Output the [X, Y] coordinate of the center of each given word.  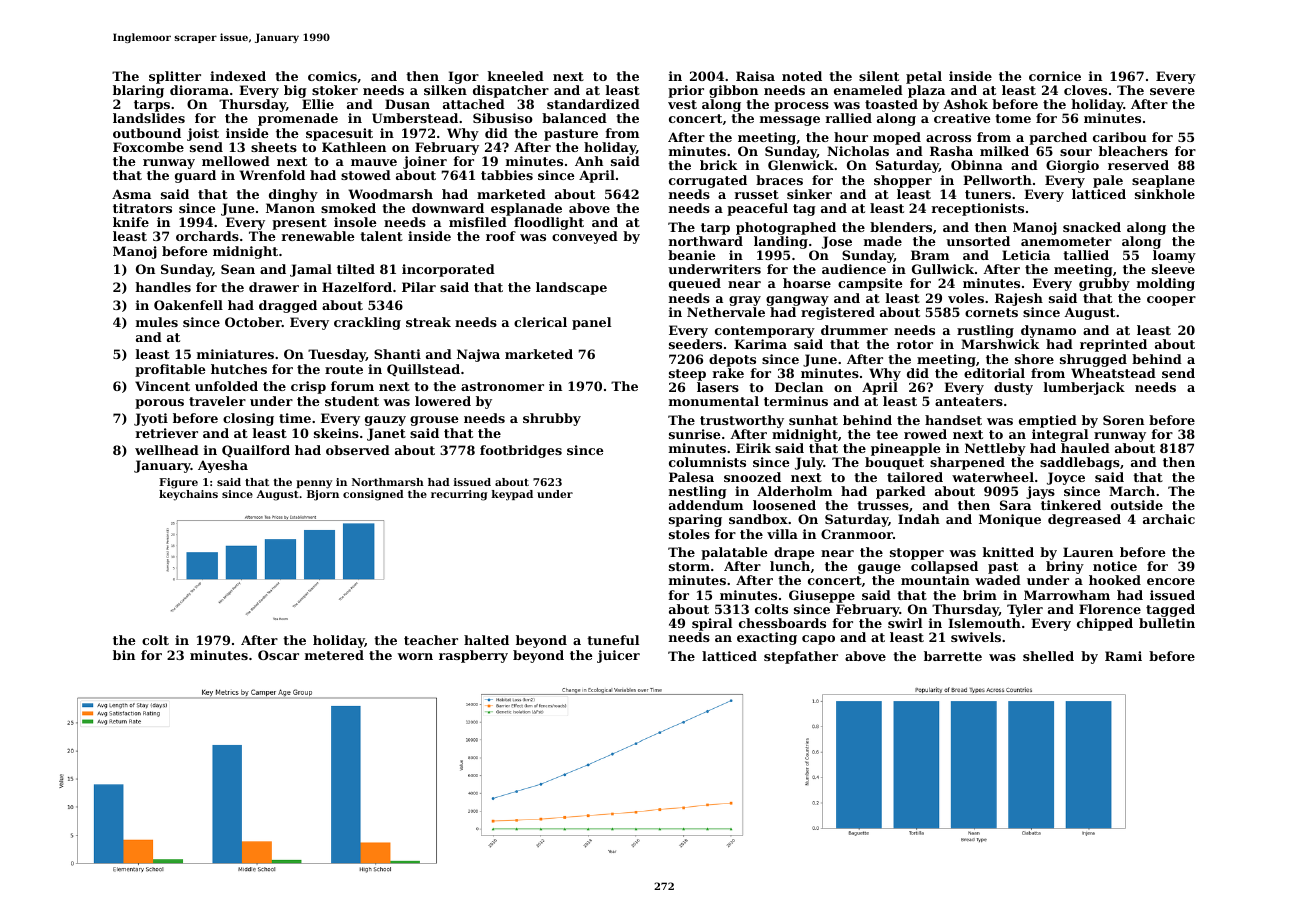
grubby [1104, 284]
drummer [854, 330]
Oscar [278, 655]
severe [1172, 91]
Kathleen [354, 147]
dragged [288, 306]
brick [719, 165]
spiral [712, 624]
